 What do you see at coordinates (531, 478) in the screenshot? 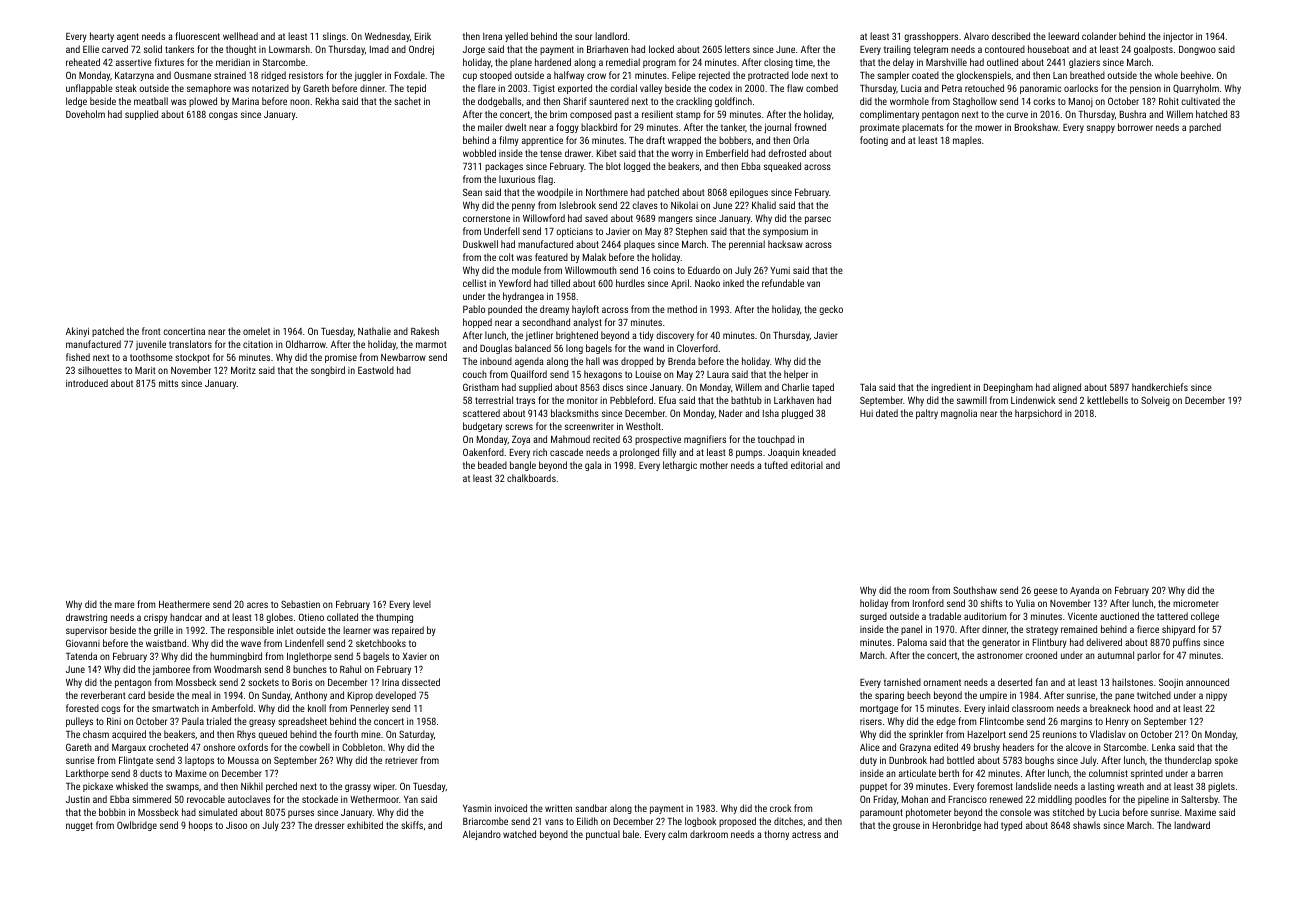
I see `chalkboards` at bounding box center [531, 478].
